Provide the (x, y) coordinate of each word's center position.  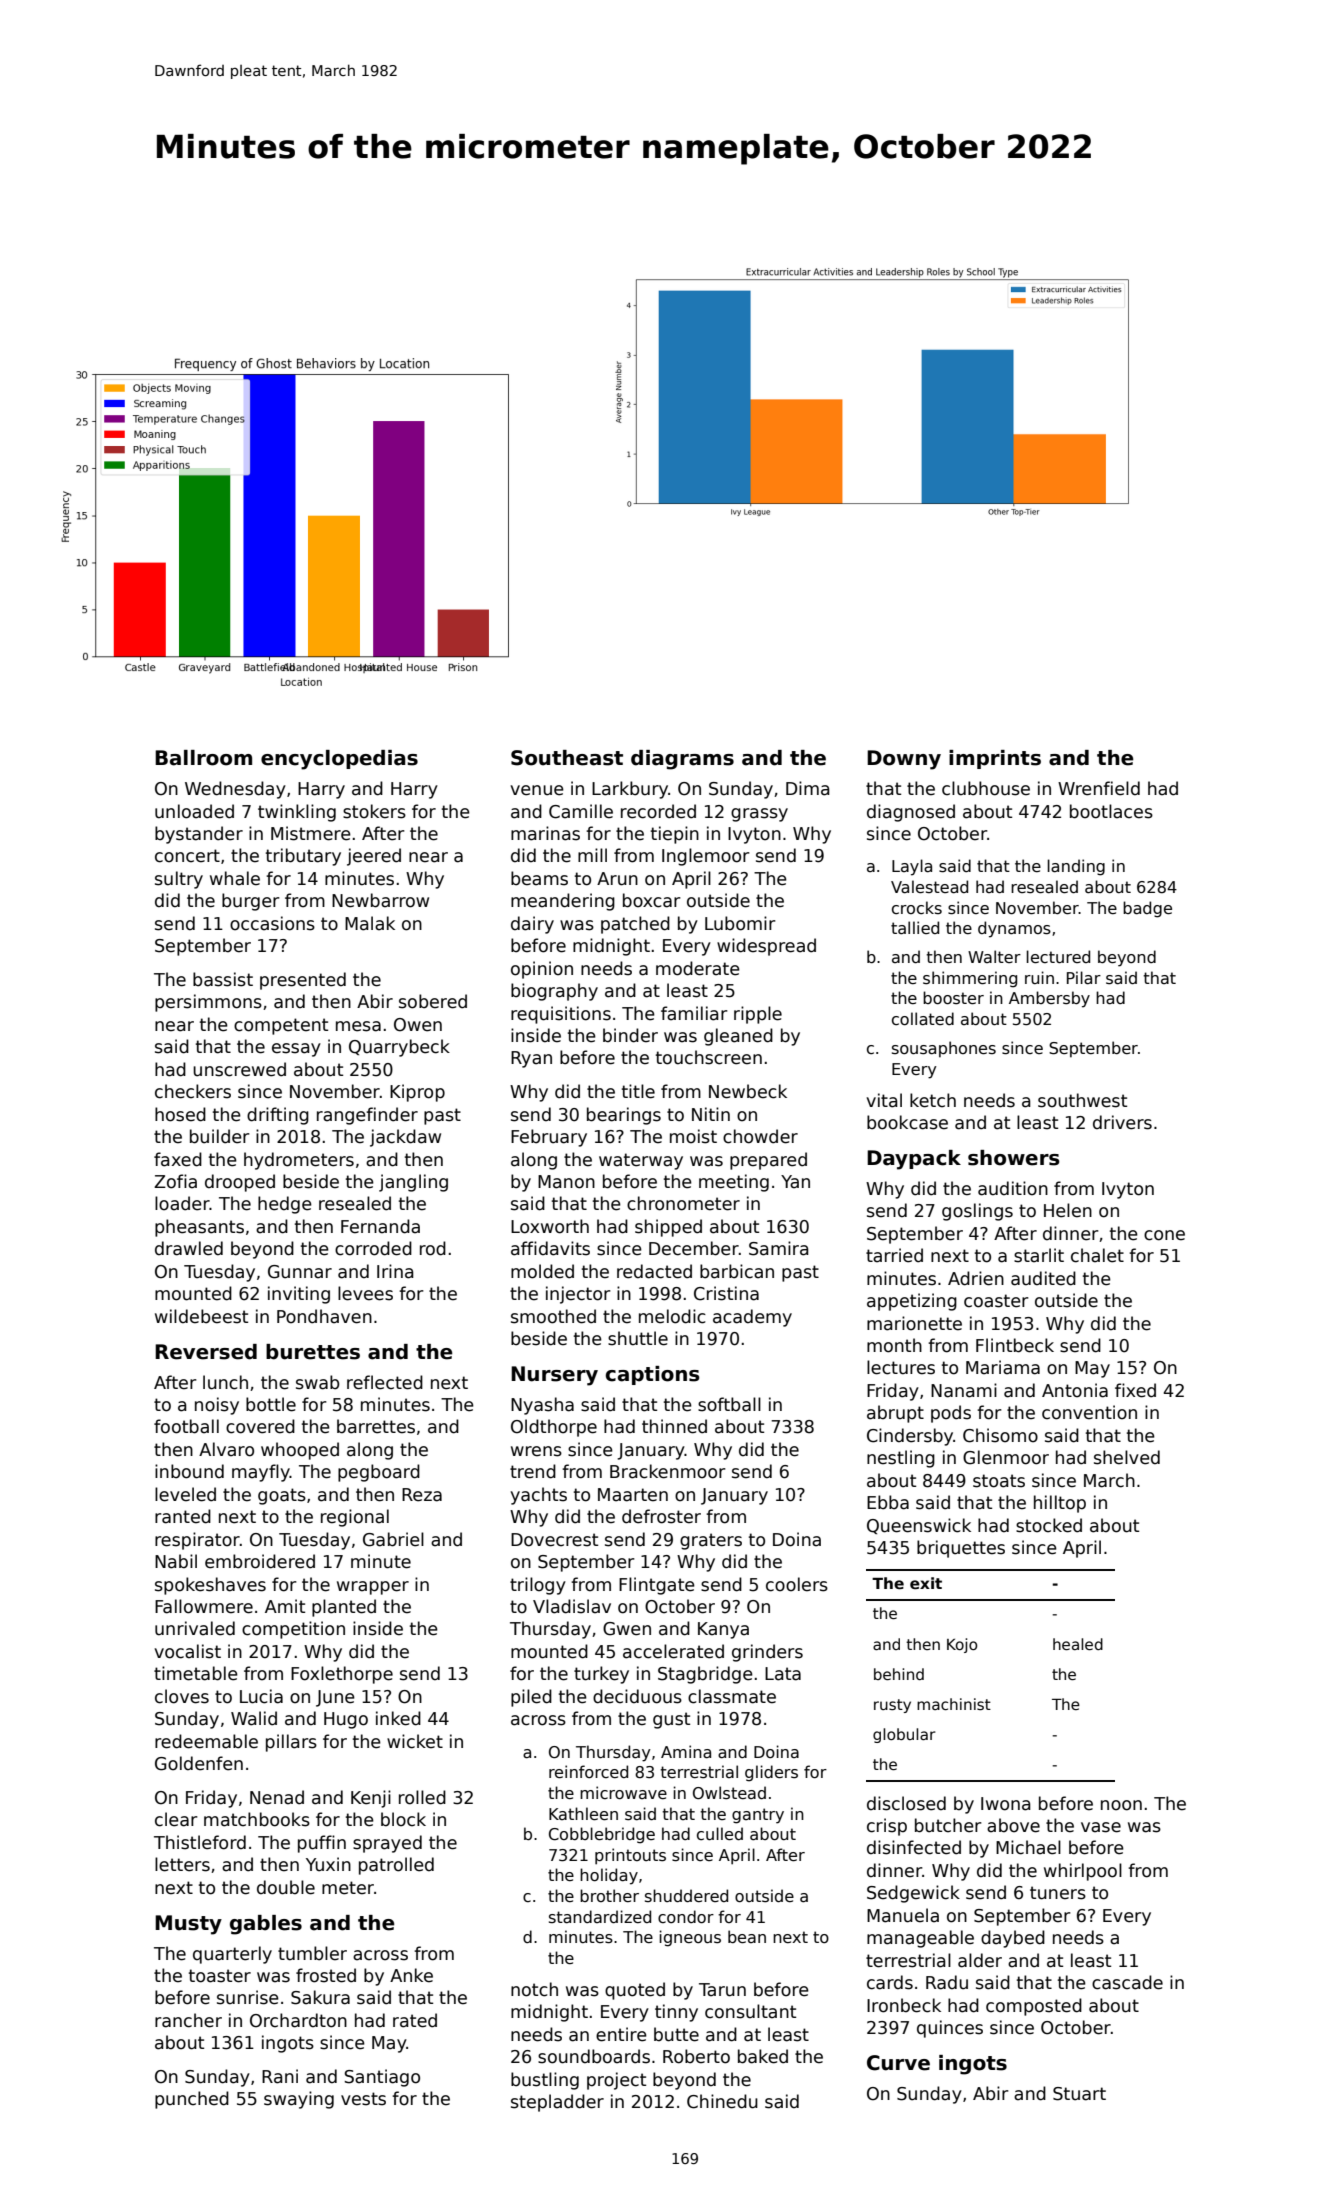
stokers (374, 811)
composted (1034, 2007)
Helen (1068, 1210)
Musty (188, 1925)
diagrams (682, 760)
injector (578, 1295)
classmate (732, 1696)
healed (1078, 1644)
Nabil (176, 1561)
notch (534, 1989)
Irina (395, 1271)
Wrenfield (1099, 788)
